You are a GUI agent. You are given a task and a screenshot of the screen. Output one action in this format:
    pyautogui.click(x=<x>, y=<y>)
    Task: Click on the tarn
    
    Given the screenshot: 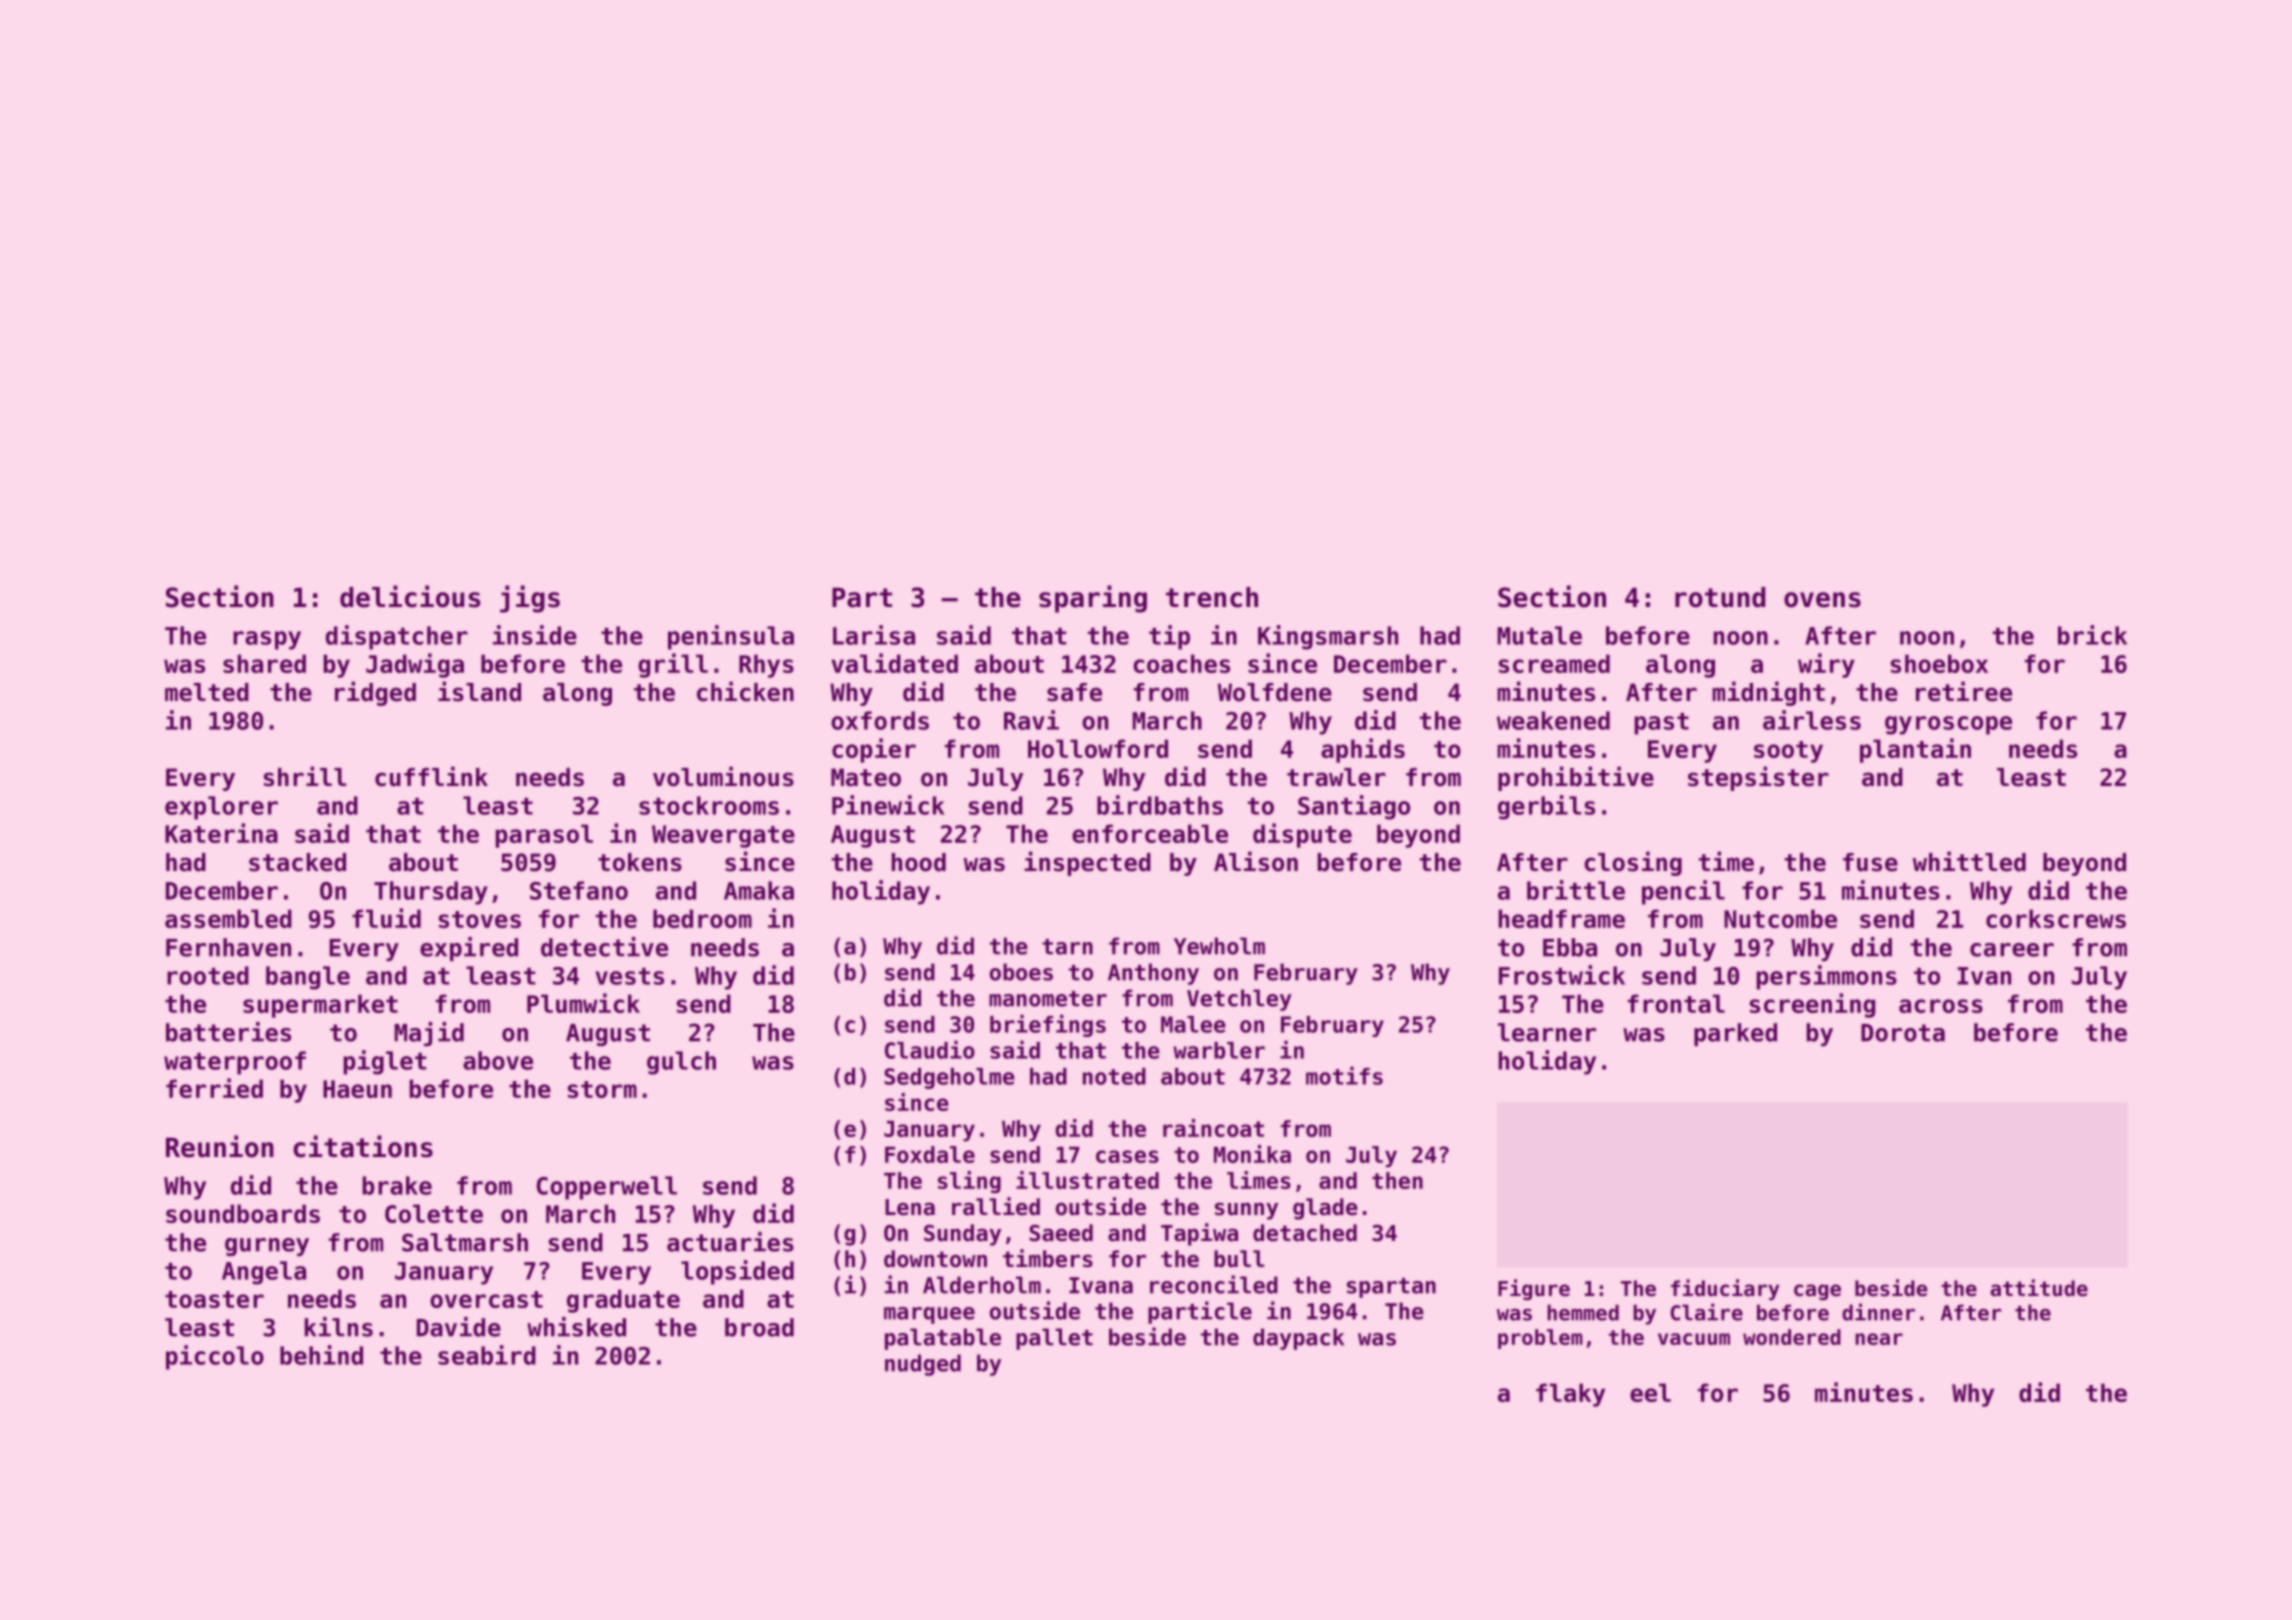 What is the action you would take?
    pyautogui.click(x=1067, y=947)
